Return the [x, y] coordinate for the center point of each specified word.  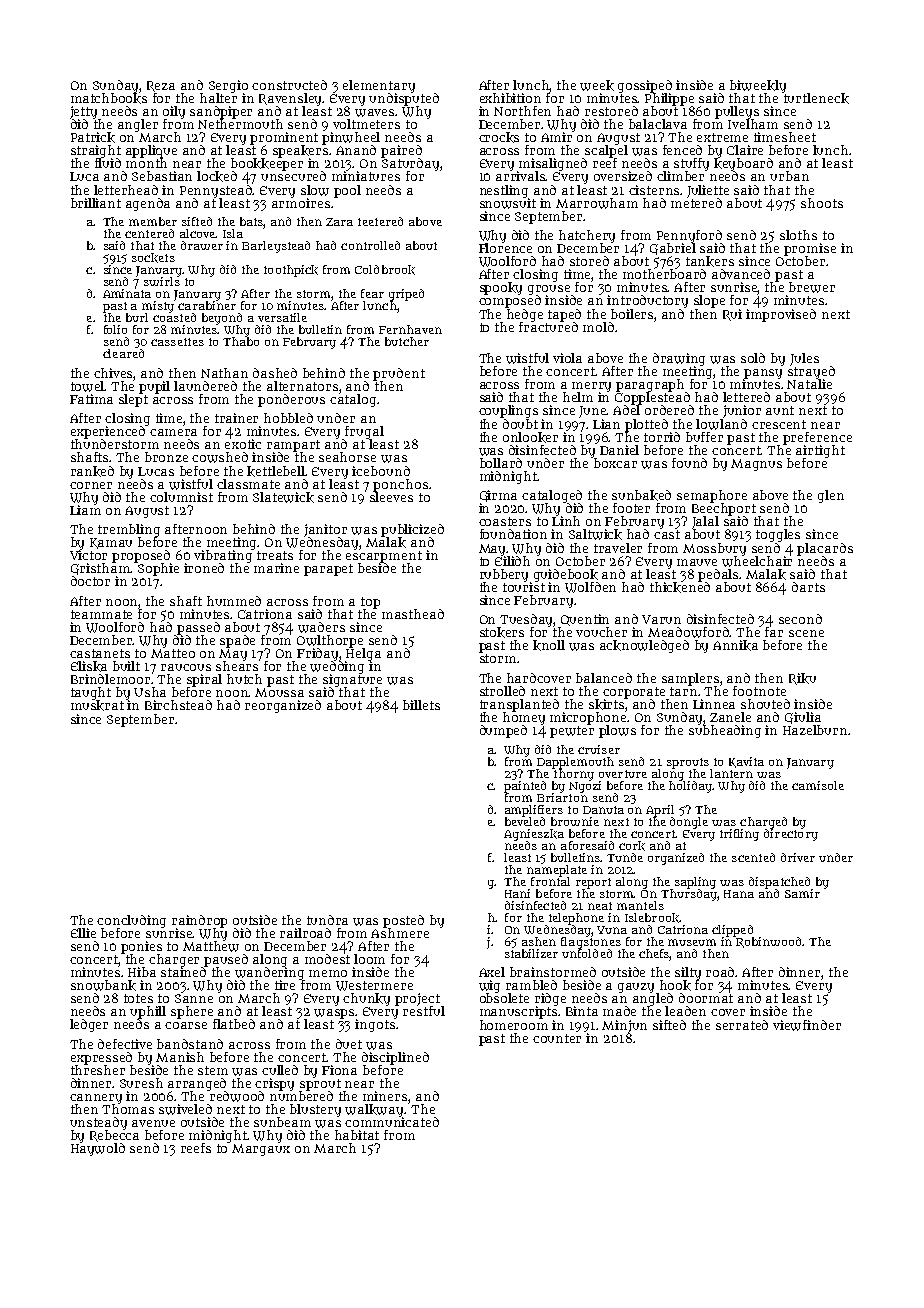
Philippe [669, 99]
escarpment [384, 557]
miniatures [366, 176]
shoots [822, 203]
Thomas [128, 1109]
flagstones [591, 943]
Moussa [279, 692]
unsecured [293, 176]
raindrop [199, 921]
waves [375, 113]
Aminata [127, 293]
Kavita [746, 762]
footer [631, 508]
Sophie [158, 569]
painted [525, 787]
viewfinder [807, 1025]
